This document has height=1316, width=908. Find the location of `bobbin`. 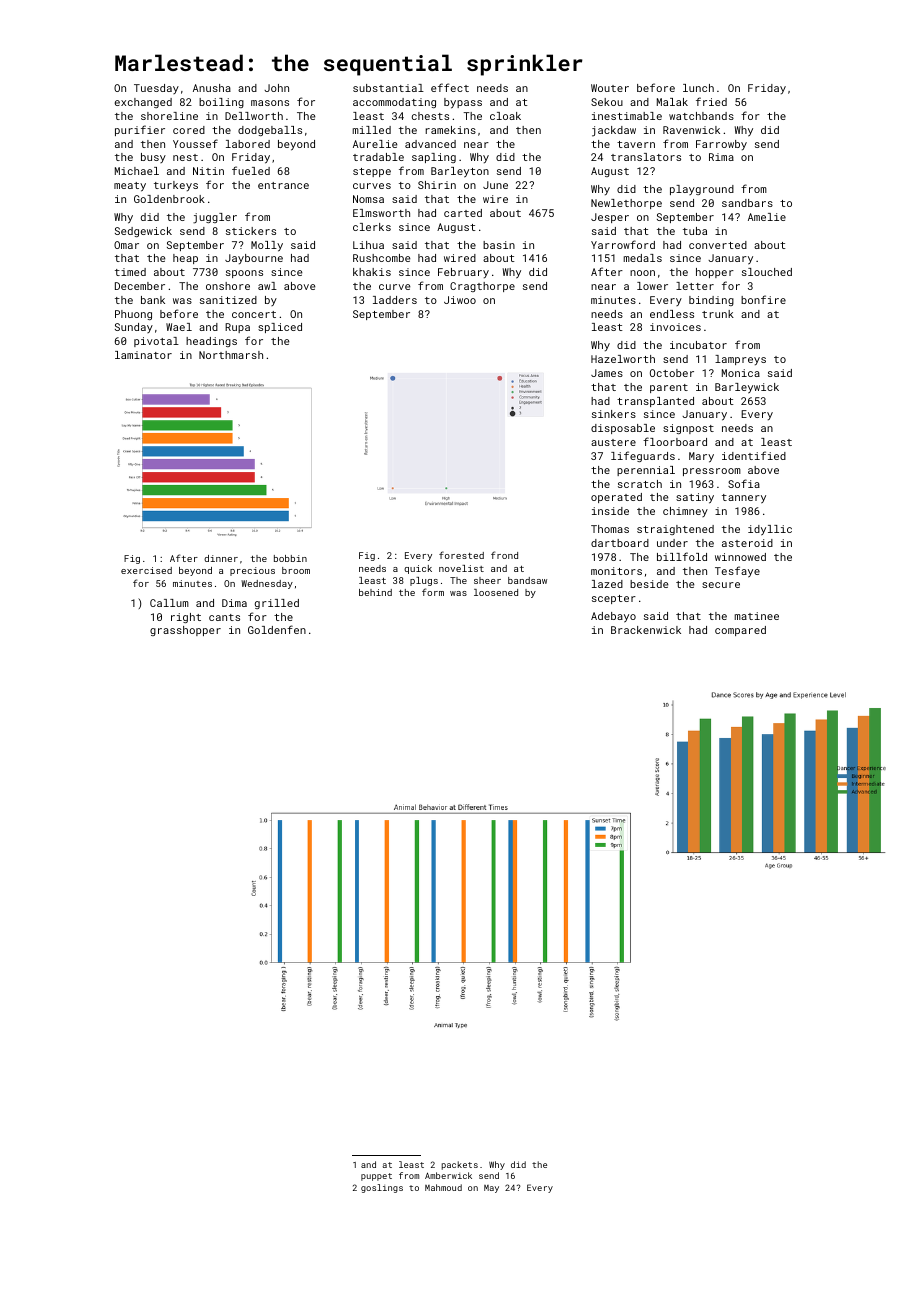

bobbin is located at coordinates (290, 558).
